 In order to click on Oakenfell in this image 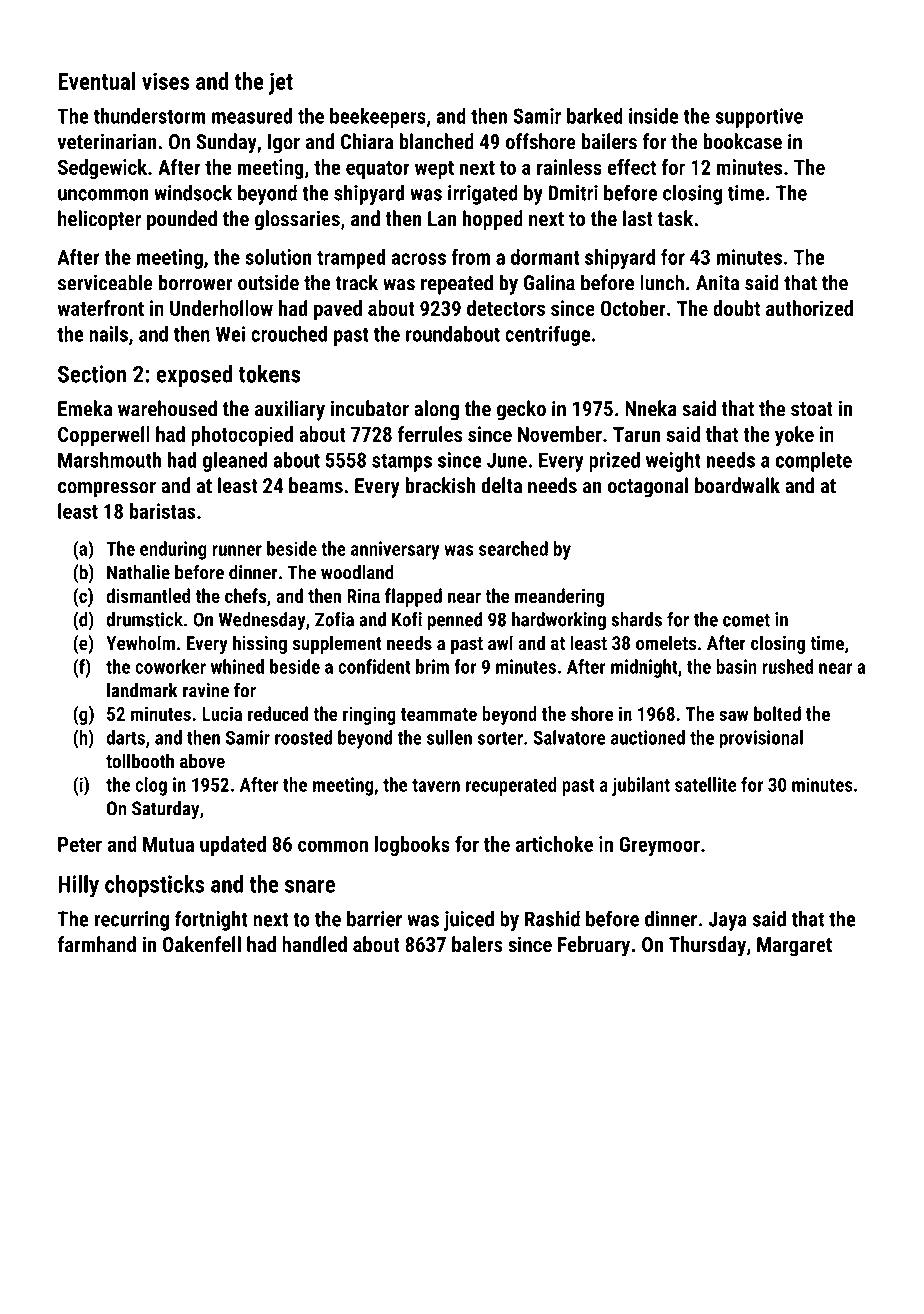, I will do `click(202, 944)`.
